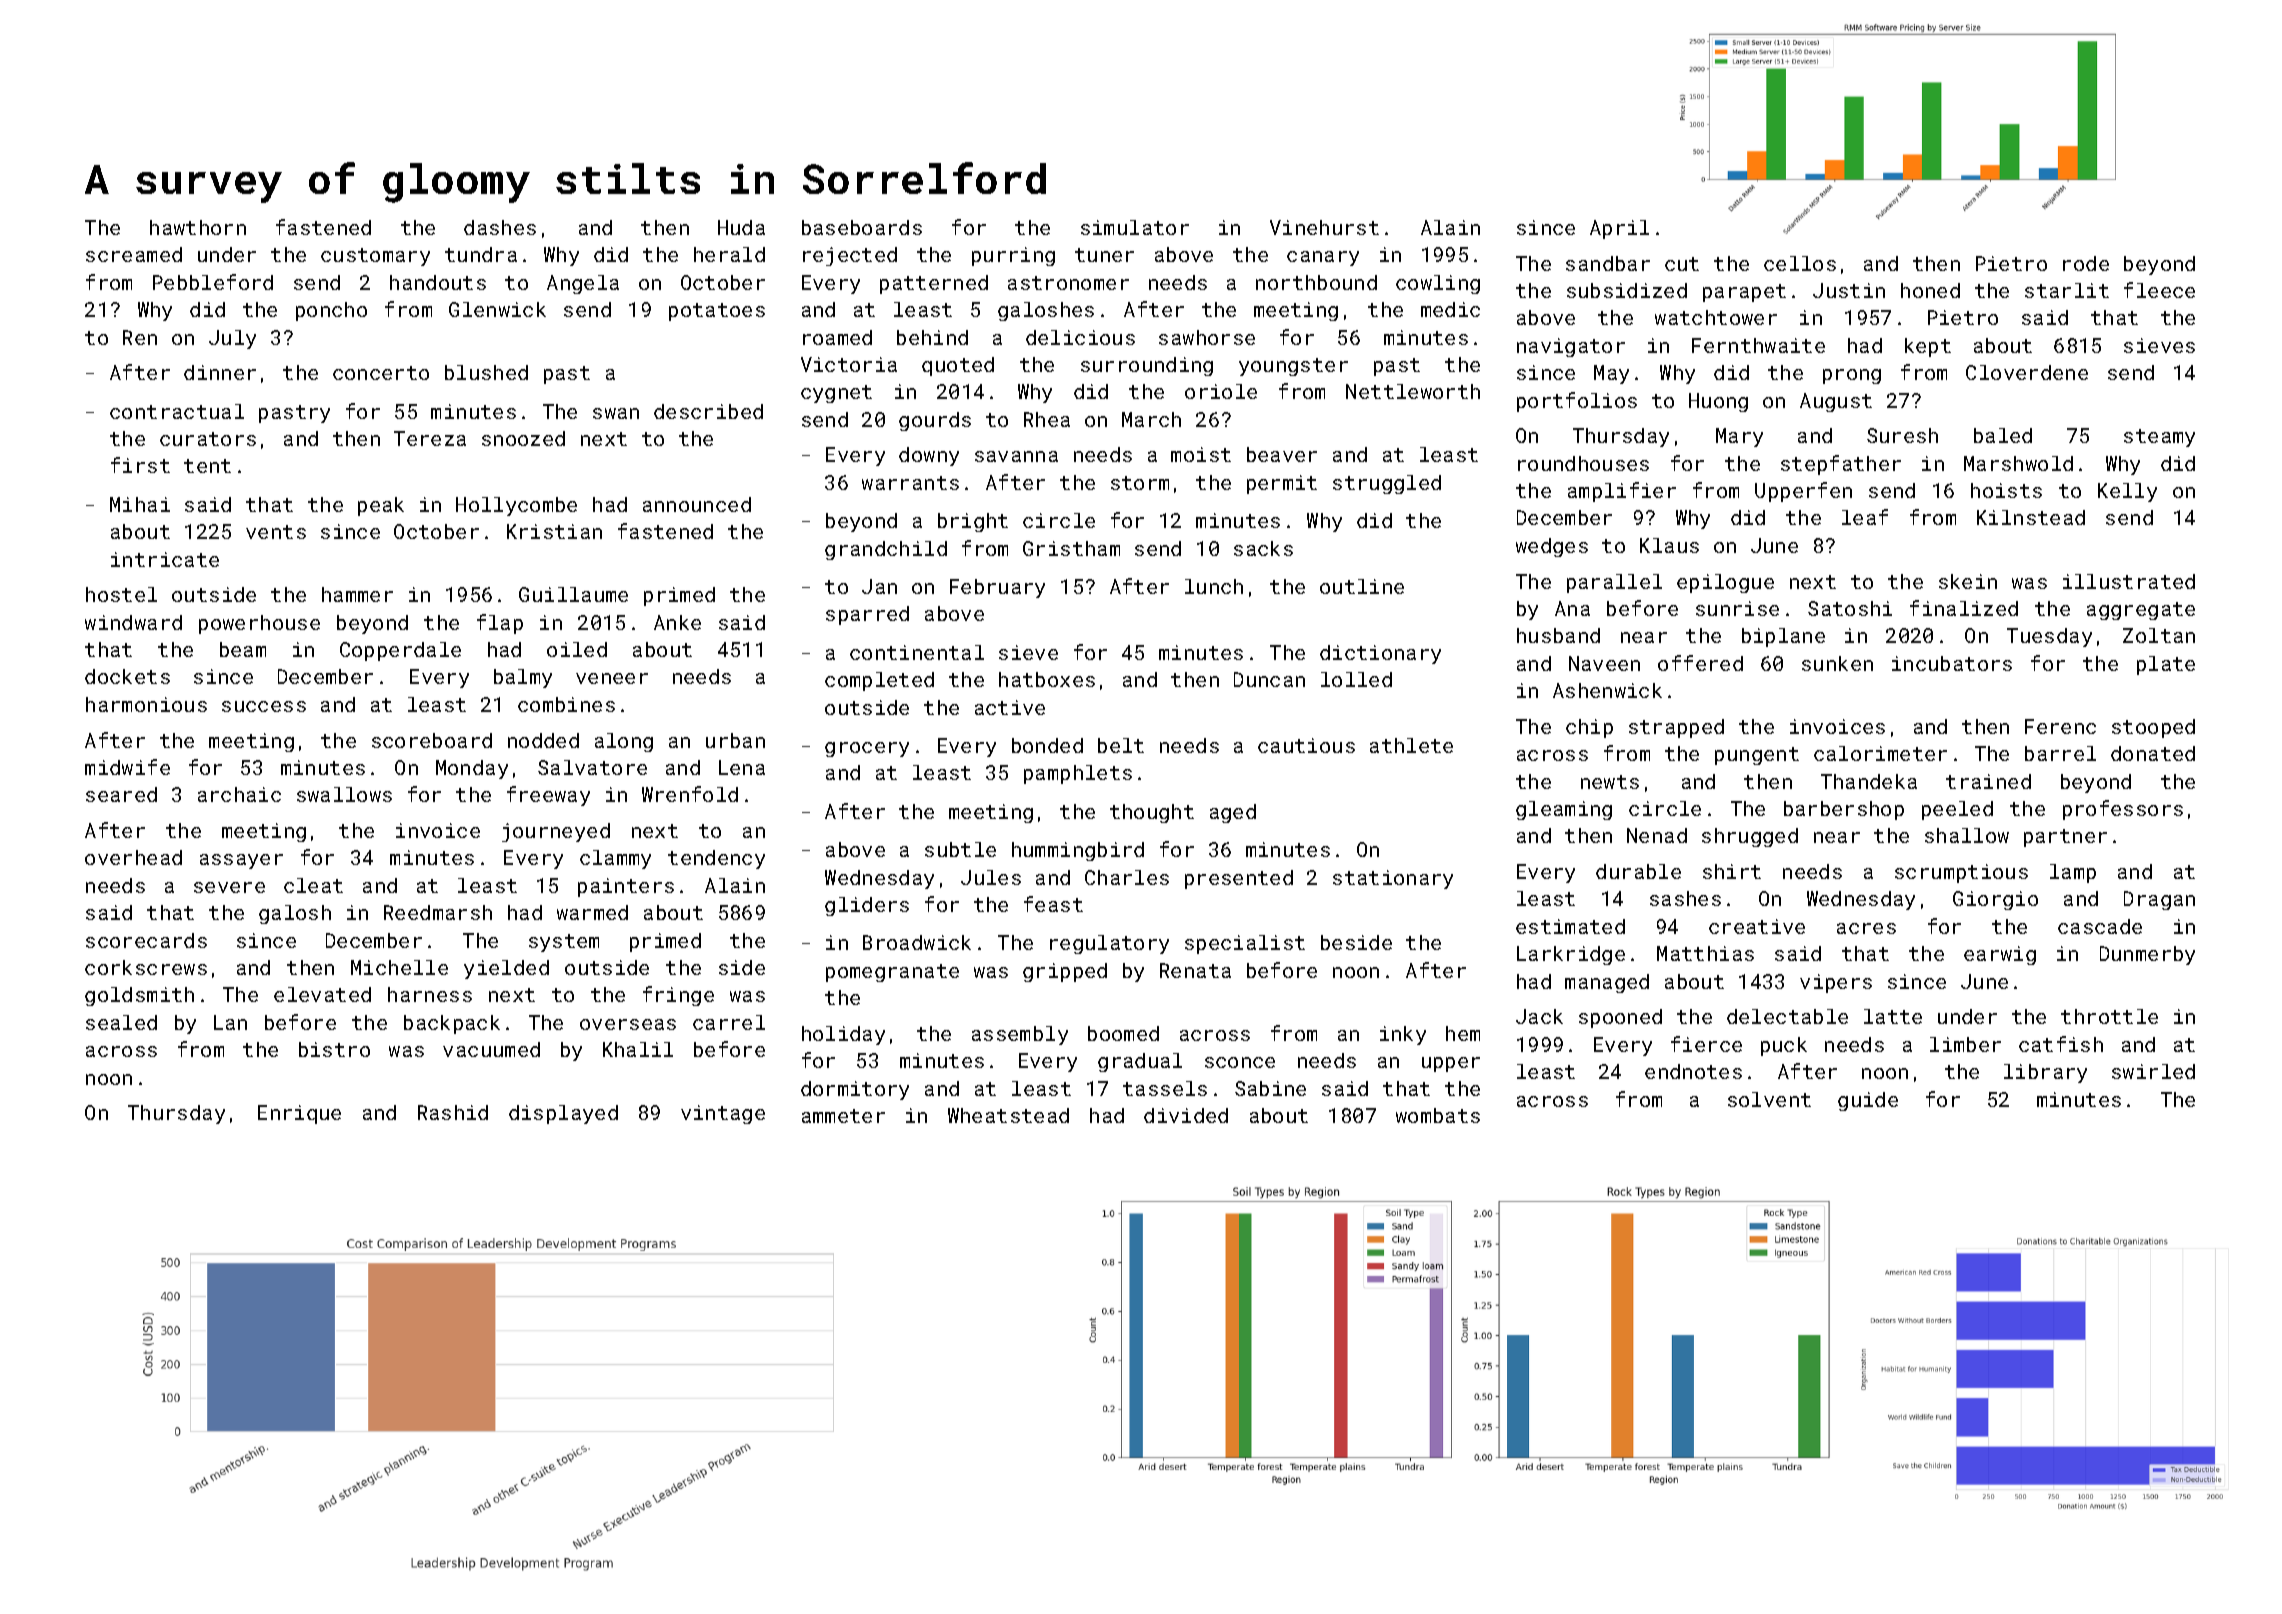 The image size is (2282, 1614). What do you see at coordinates (229, 887) in the document?
I see `severe` at bounding box center [229, 887].
